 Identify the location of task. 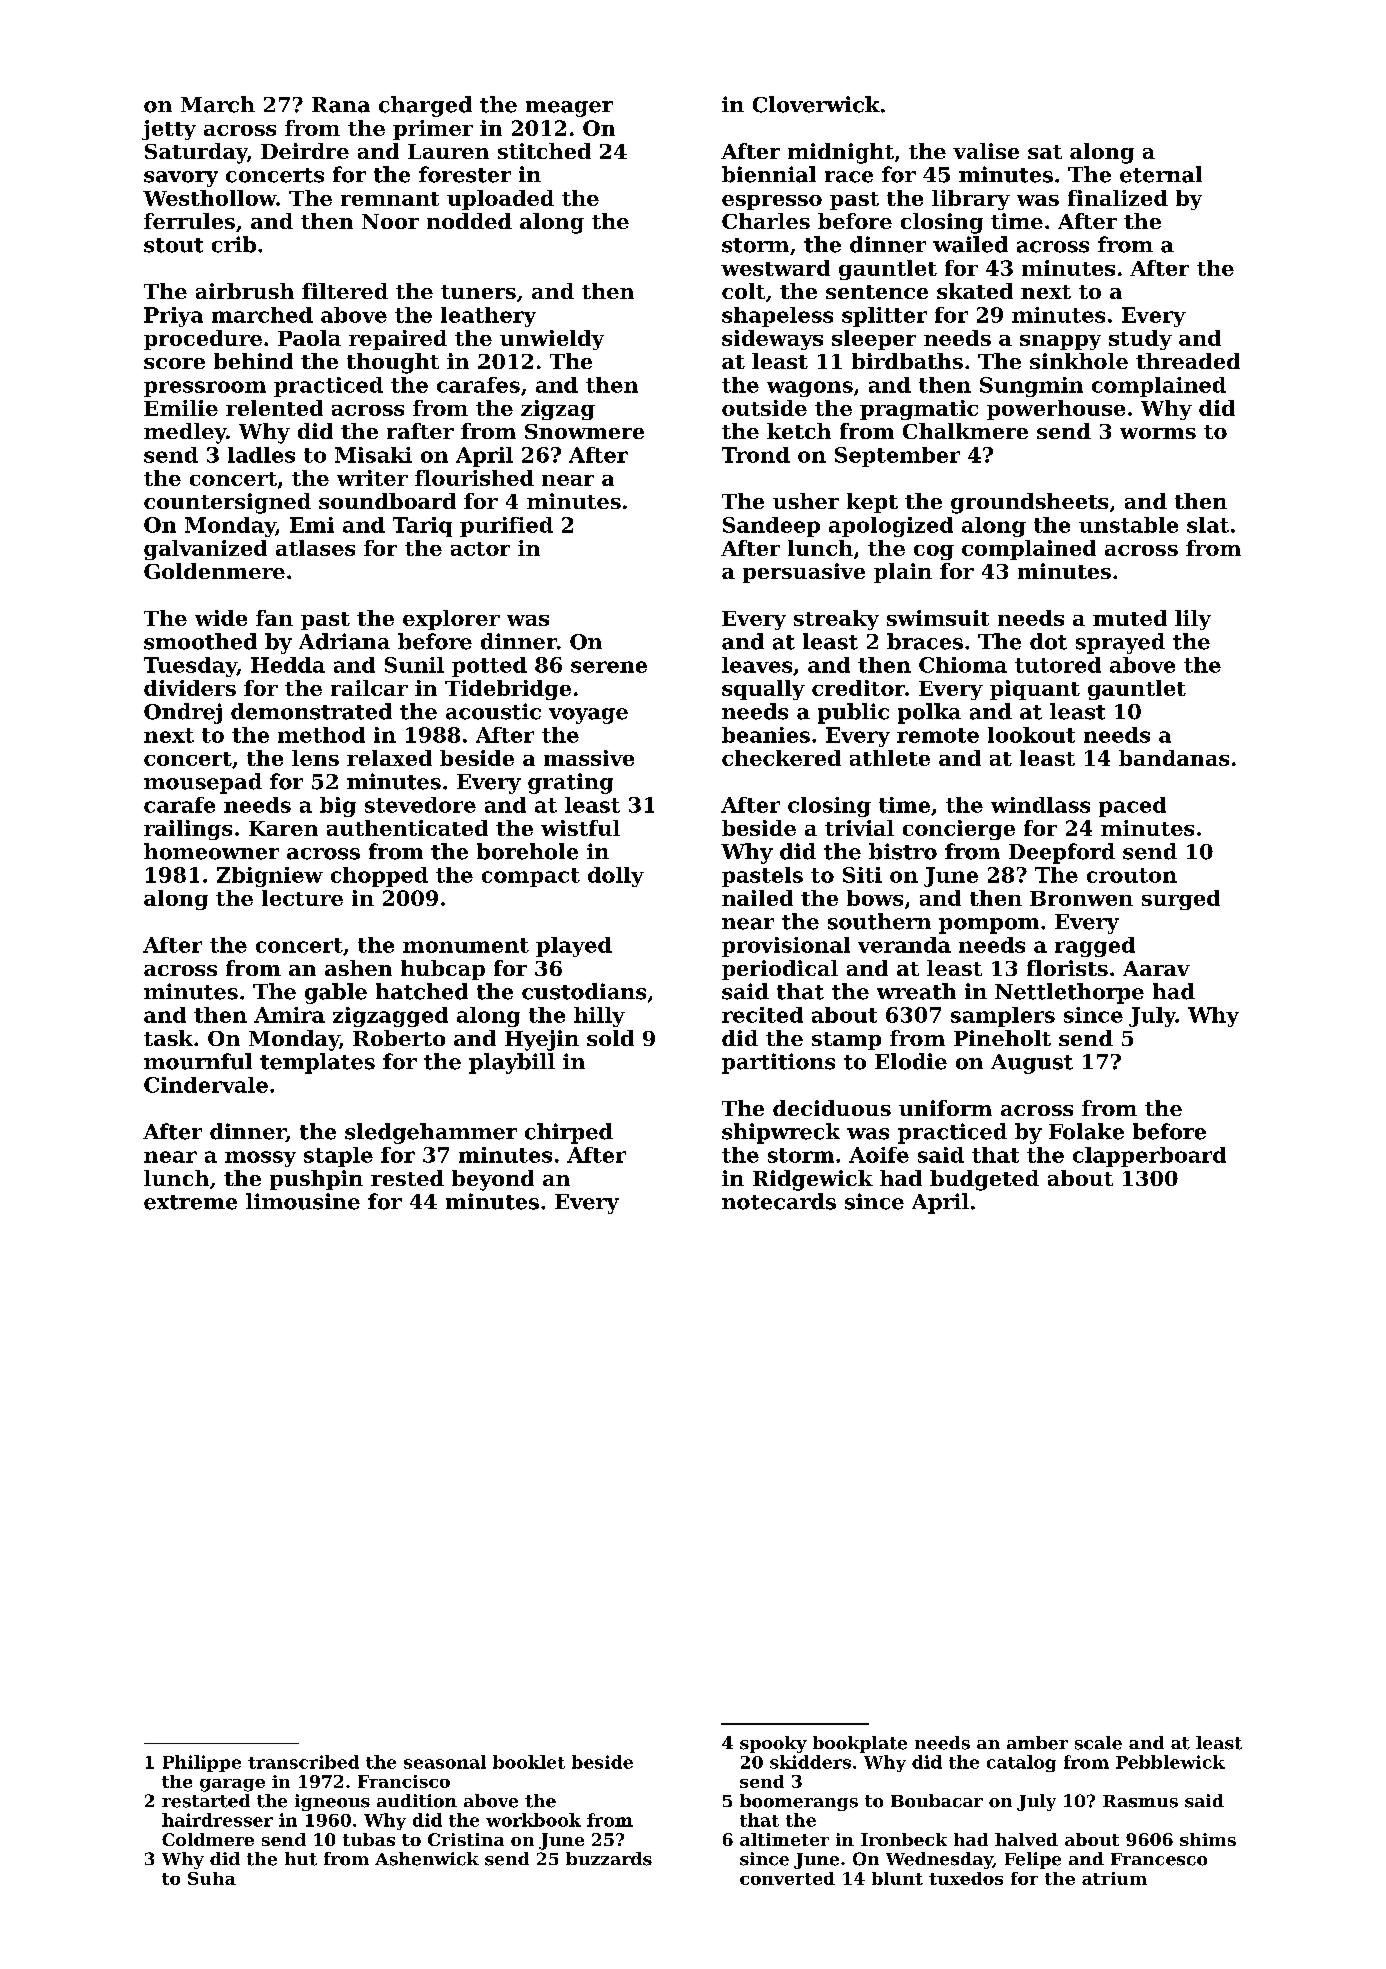
(168, 1038).
